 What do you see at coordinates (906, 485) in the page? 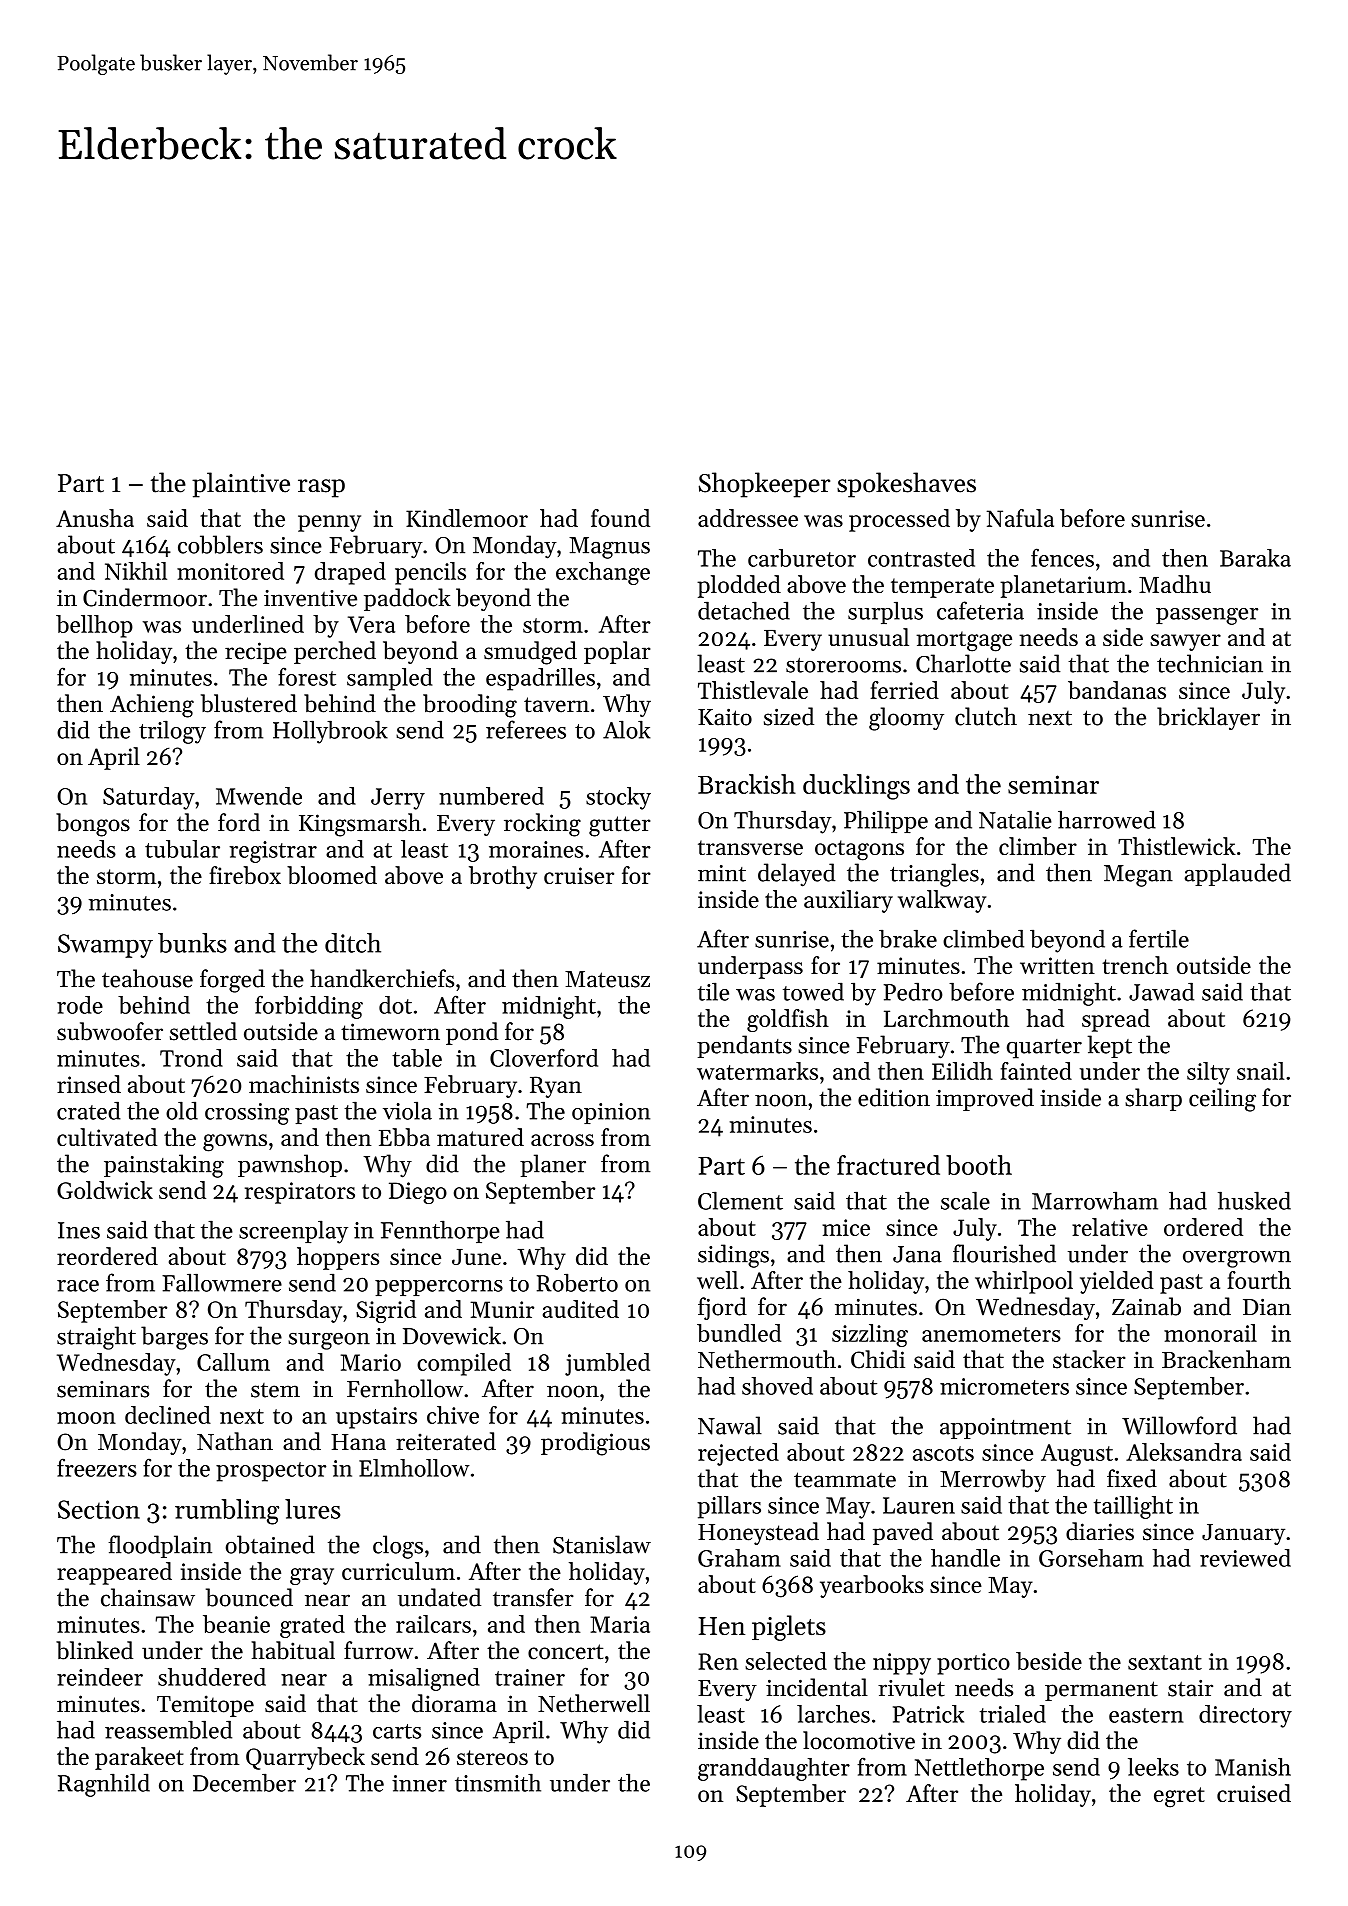
I see `spokeshaves` at bounding box center [906, 485].
